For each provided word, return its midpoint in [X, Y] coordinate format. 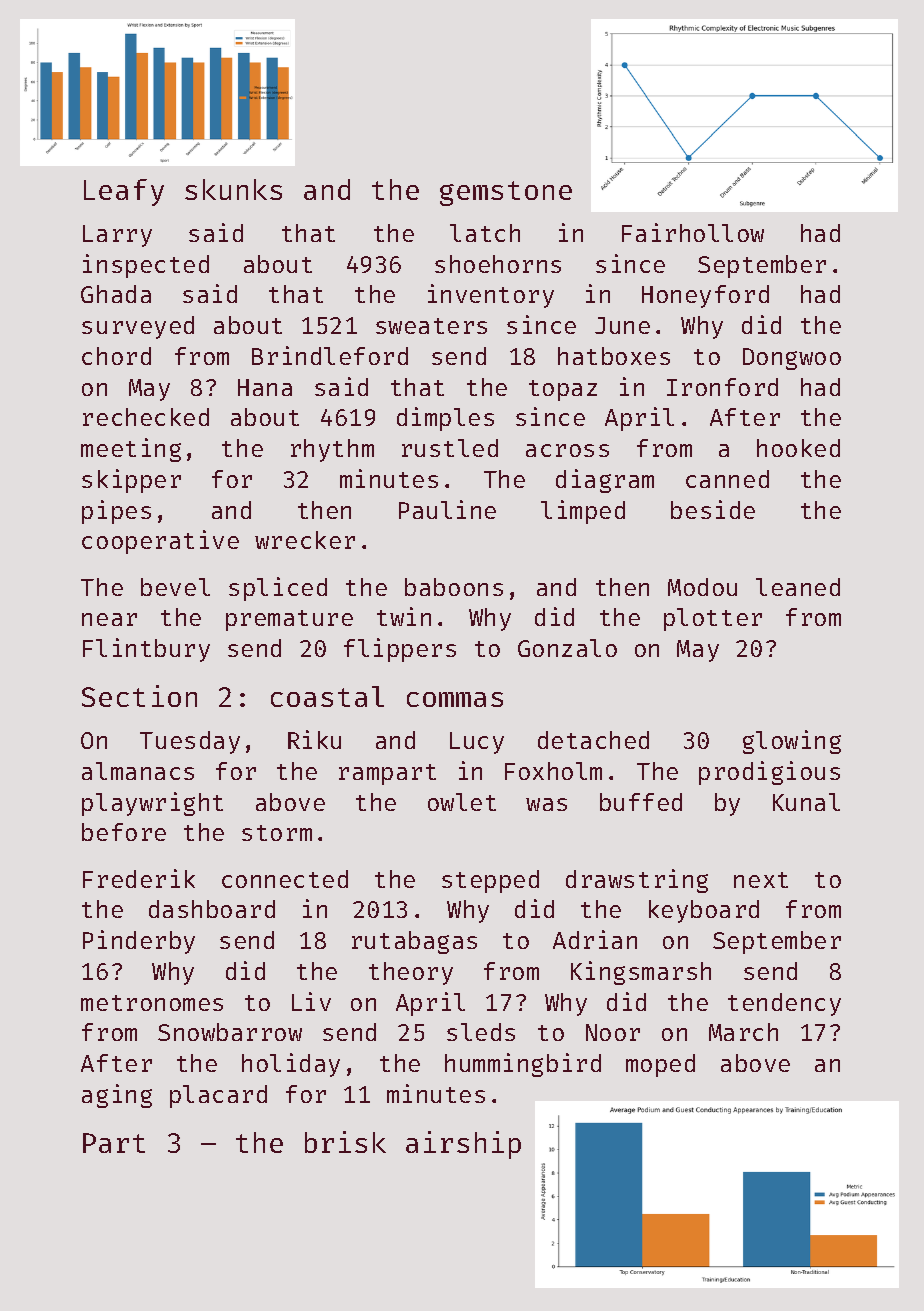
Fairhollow [693, 232]
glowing [792, 742]
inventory [491, 296]
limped [583, 512]
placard [218, 1096]
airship [463, 1145]
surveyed [138, 327]
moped [660, 1065]
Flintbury [146, 650]
